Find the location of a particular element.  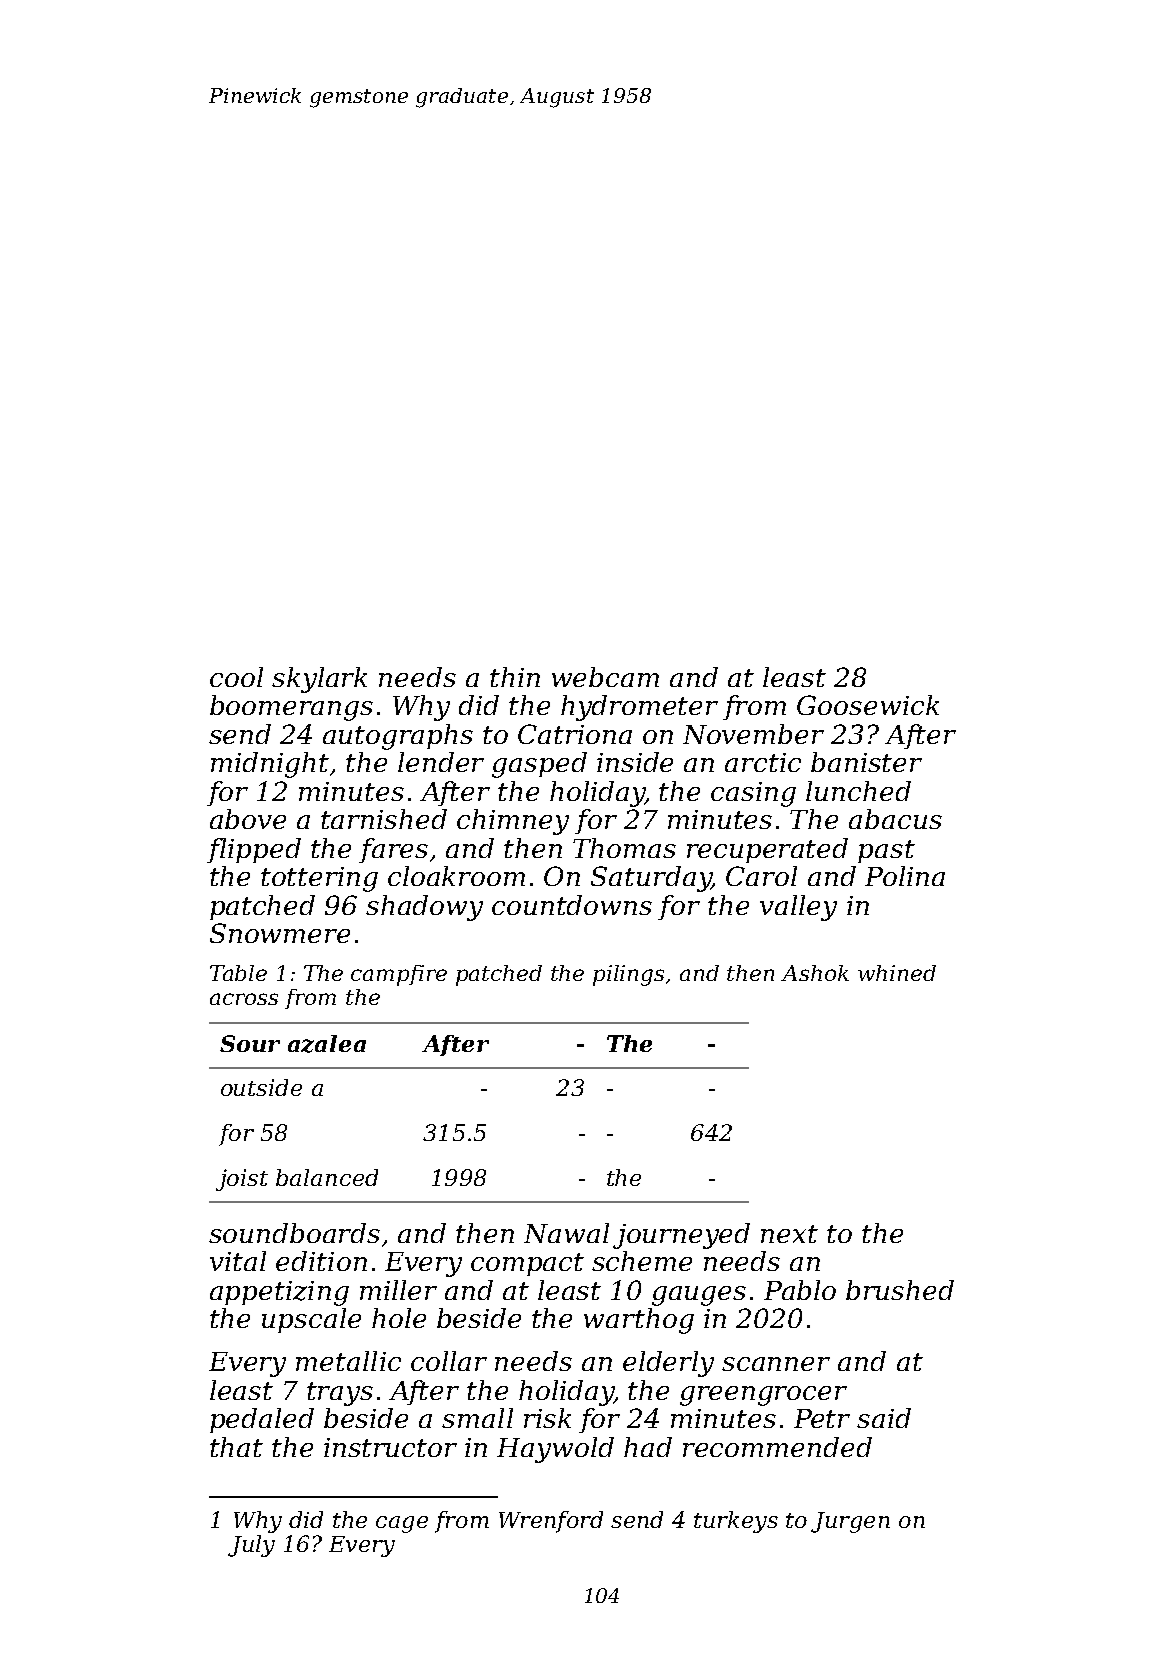

instructor is located at coordinates (390, 1447).
